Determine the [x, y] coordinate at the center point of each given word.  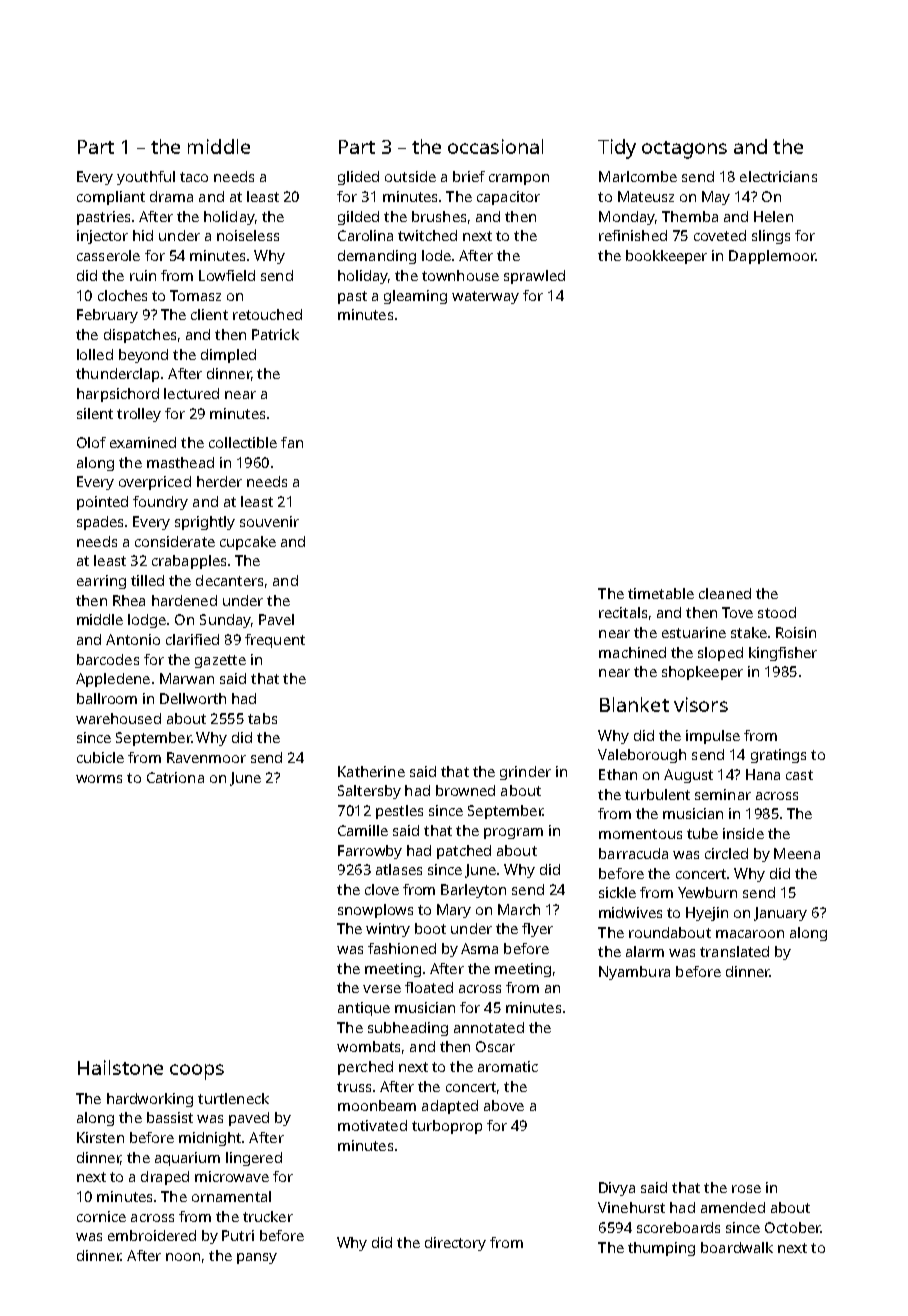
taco [194, 177]
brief [469, 176]
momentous [640, 834]
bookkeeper [666, 257]
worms [99, 779]
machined [632, 652]
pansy [257, 1258]
